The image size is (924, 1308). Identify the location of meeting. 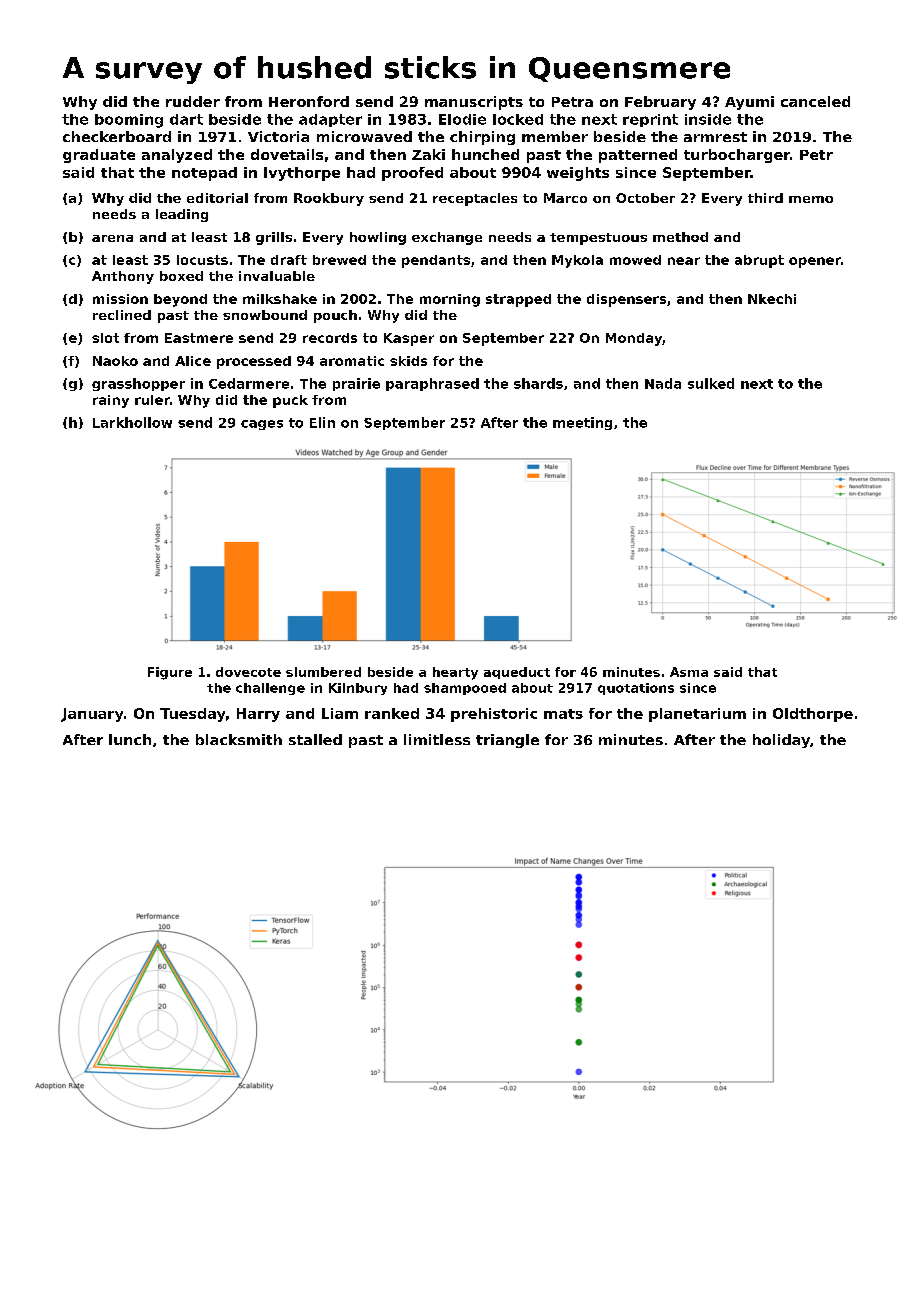
(582, 423).
